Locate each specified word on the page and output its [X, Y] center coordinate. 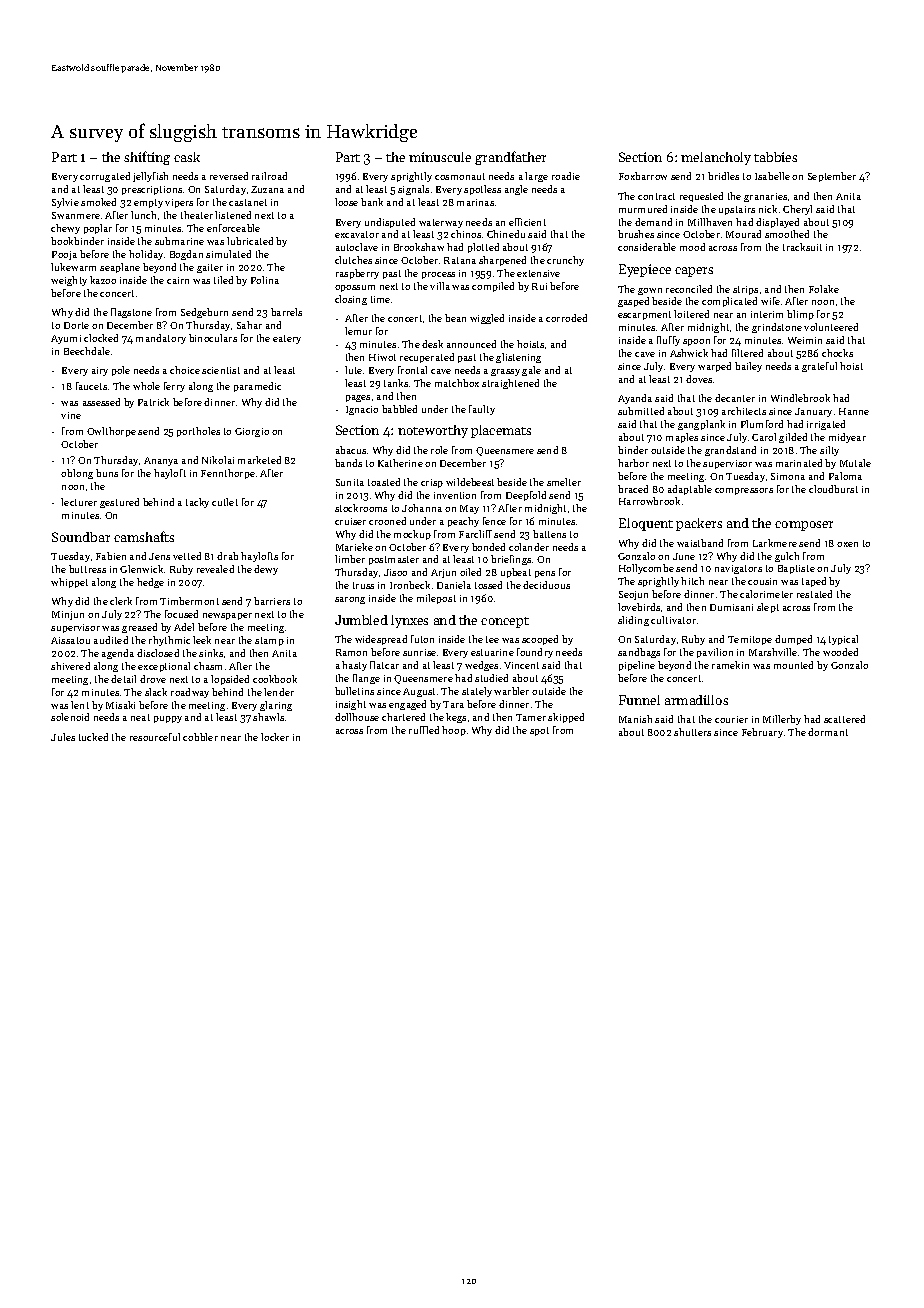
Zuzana [267, 189]
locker [275, 737]
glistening [518, 358]
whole [146, 386]
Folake [824, 289]
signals [413, 190]
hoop [454, 731]
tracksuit [802, 247]
